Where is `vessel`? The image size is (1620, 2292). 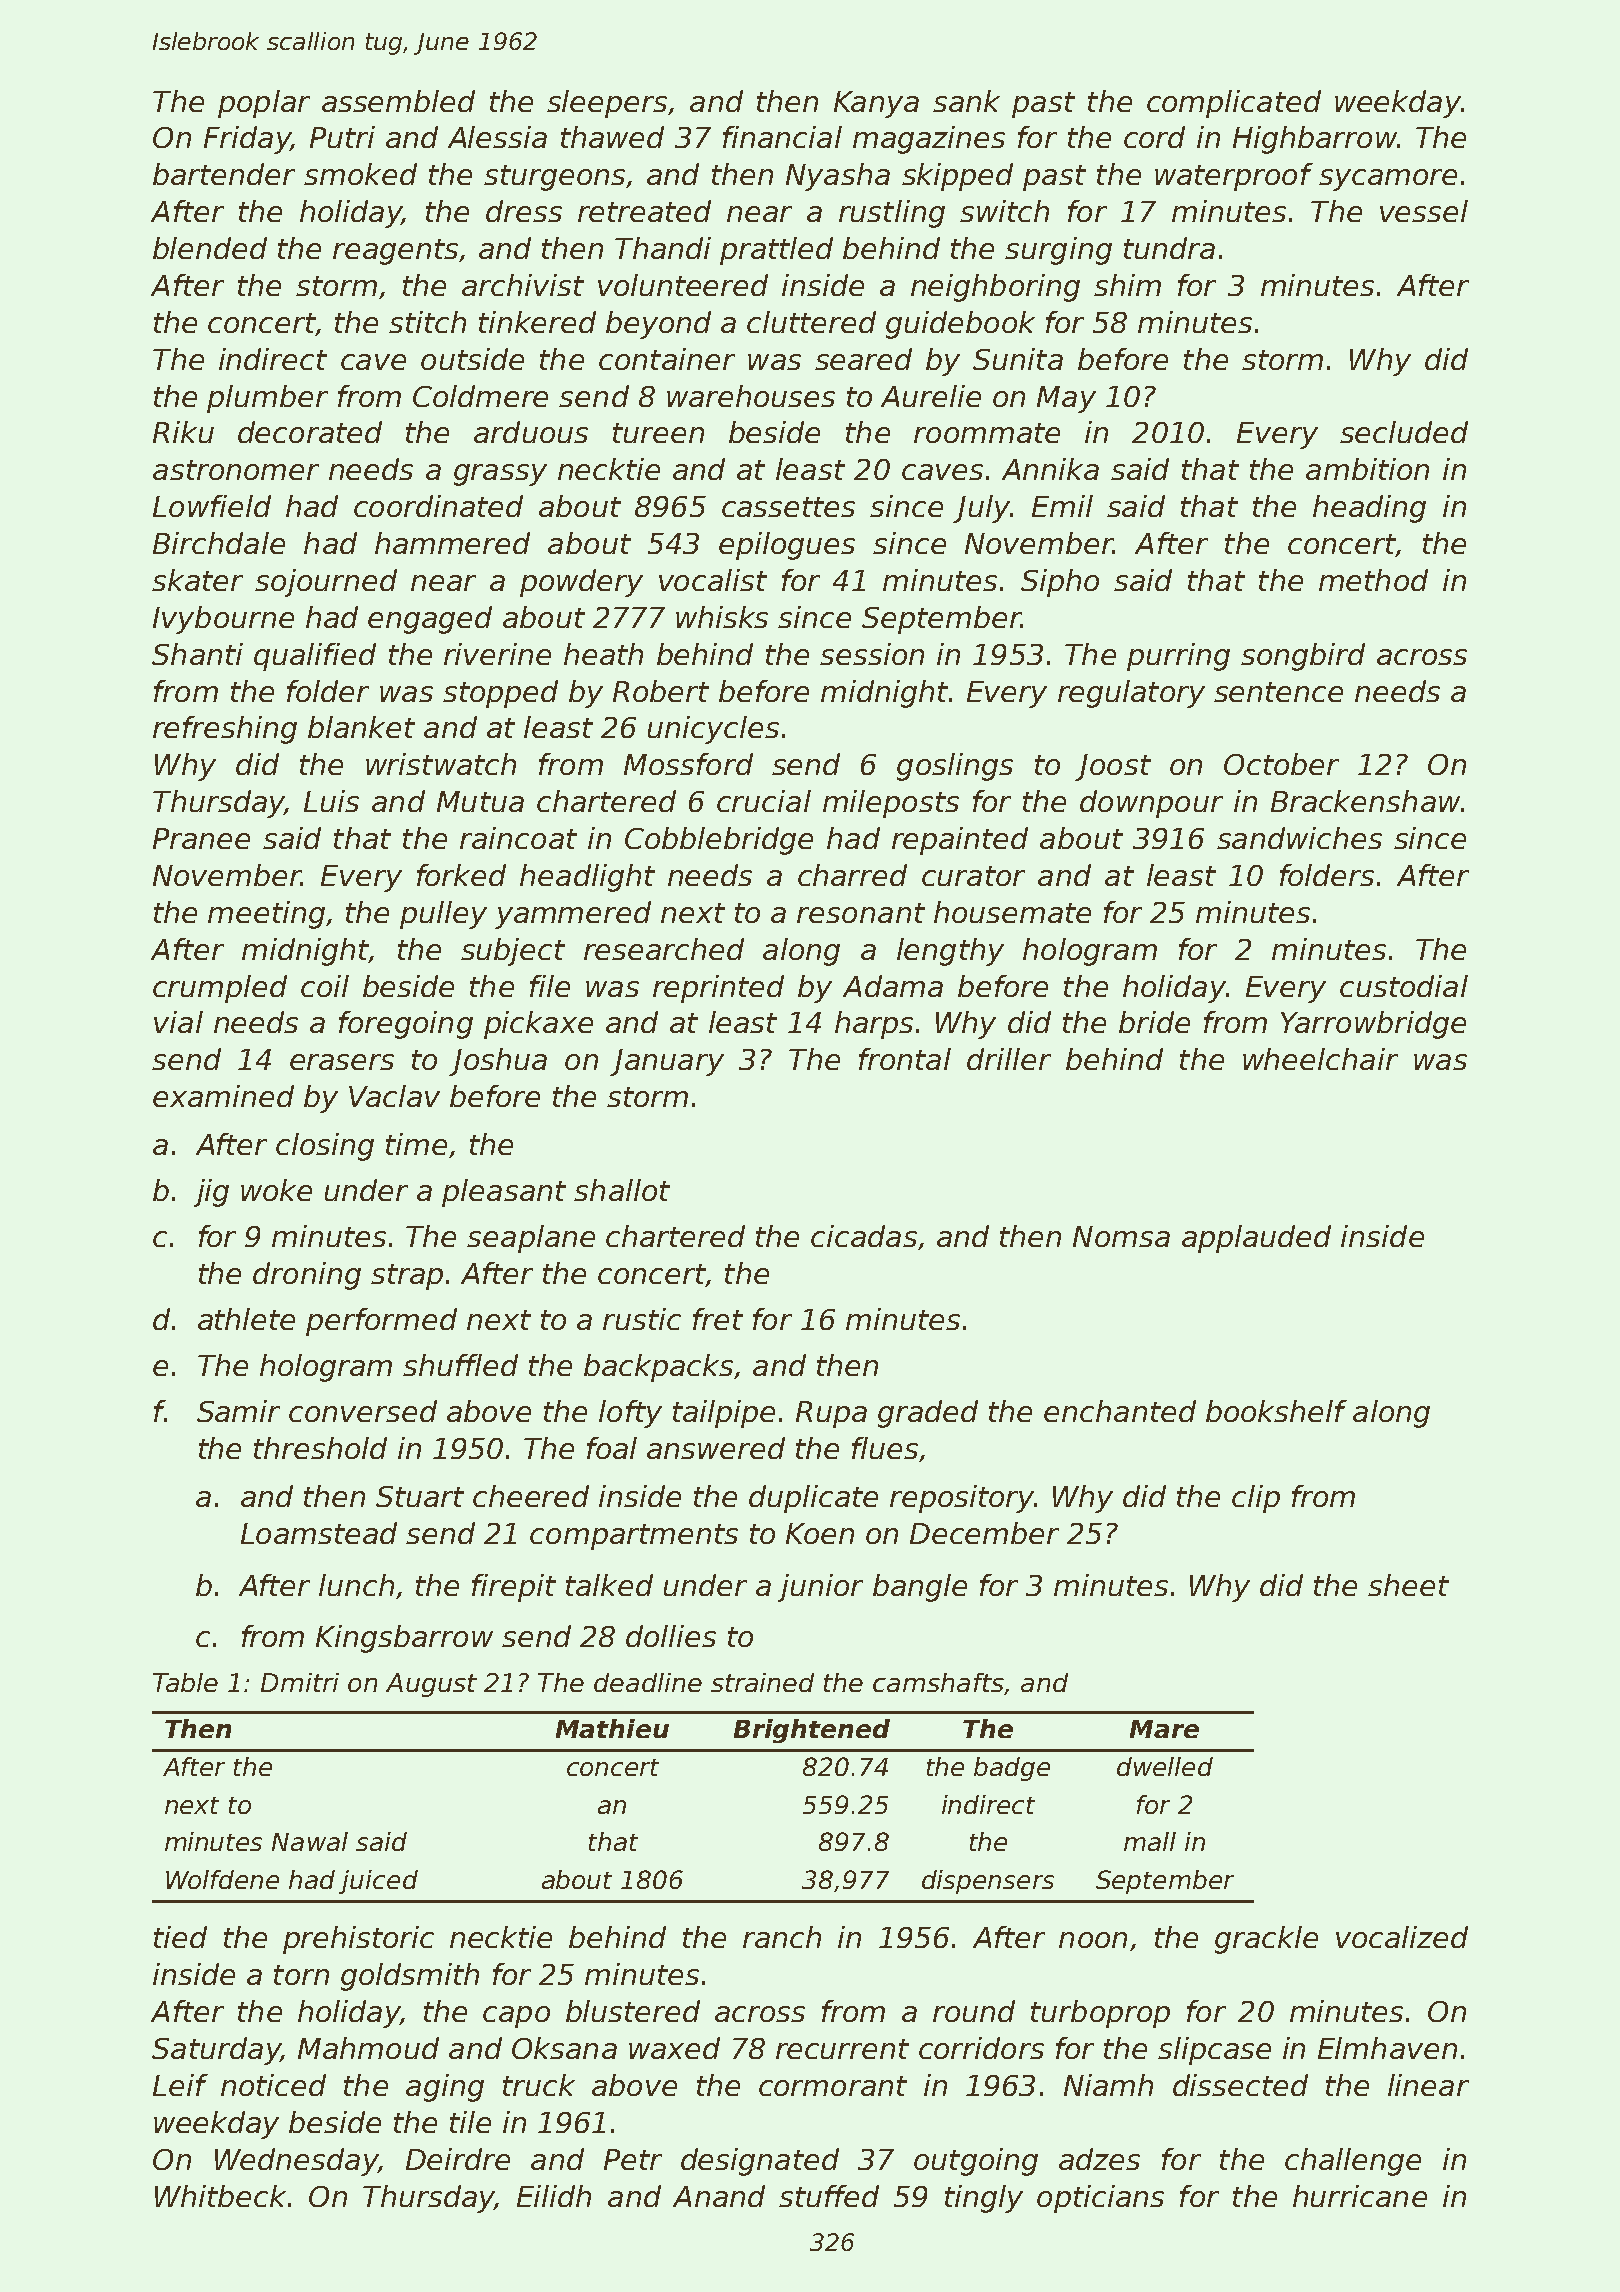
vessel is located at coordinates (1424, 211).
